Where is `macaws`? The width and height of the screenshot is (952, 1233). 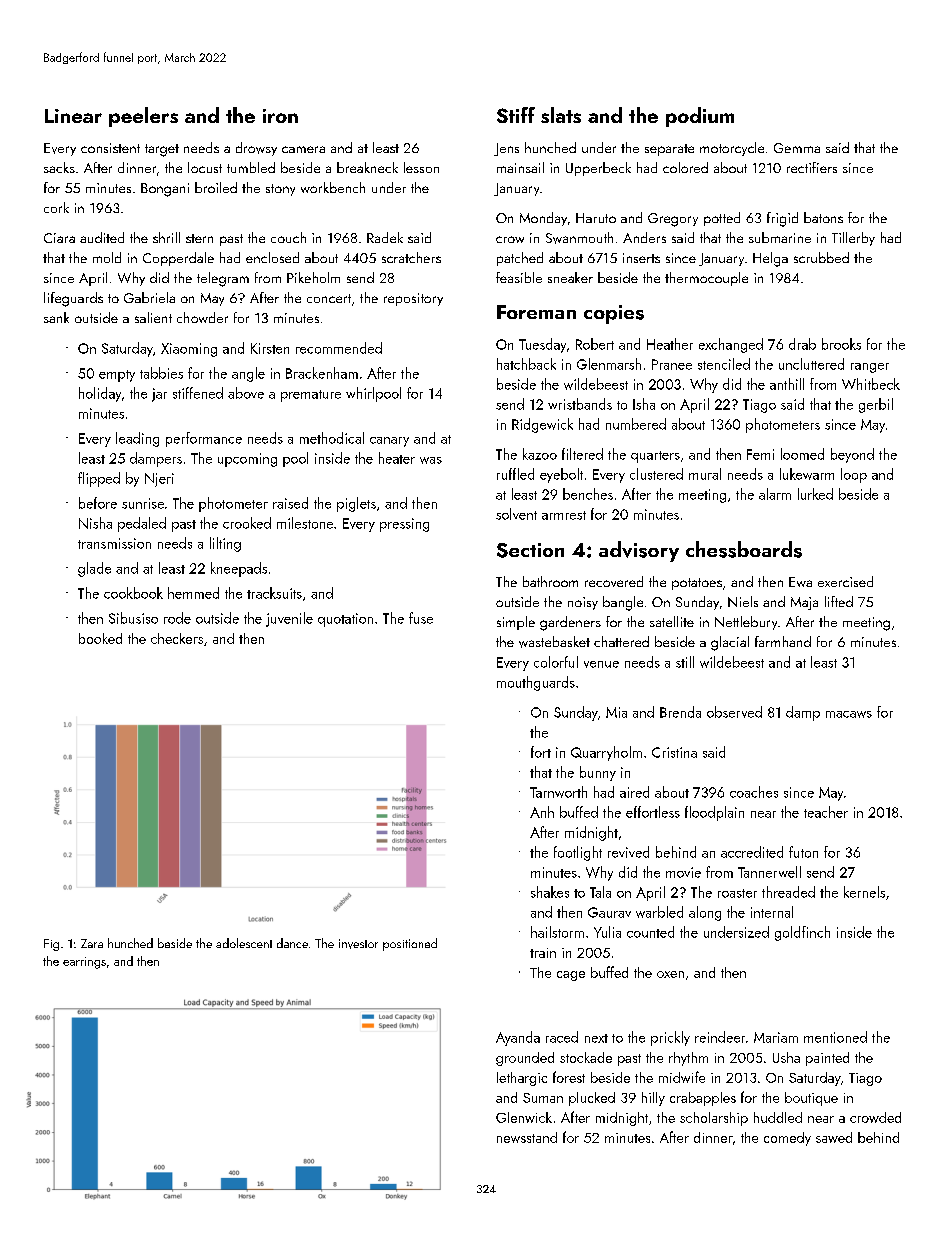 macaws is located at coordinates (849, 714).
